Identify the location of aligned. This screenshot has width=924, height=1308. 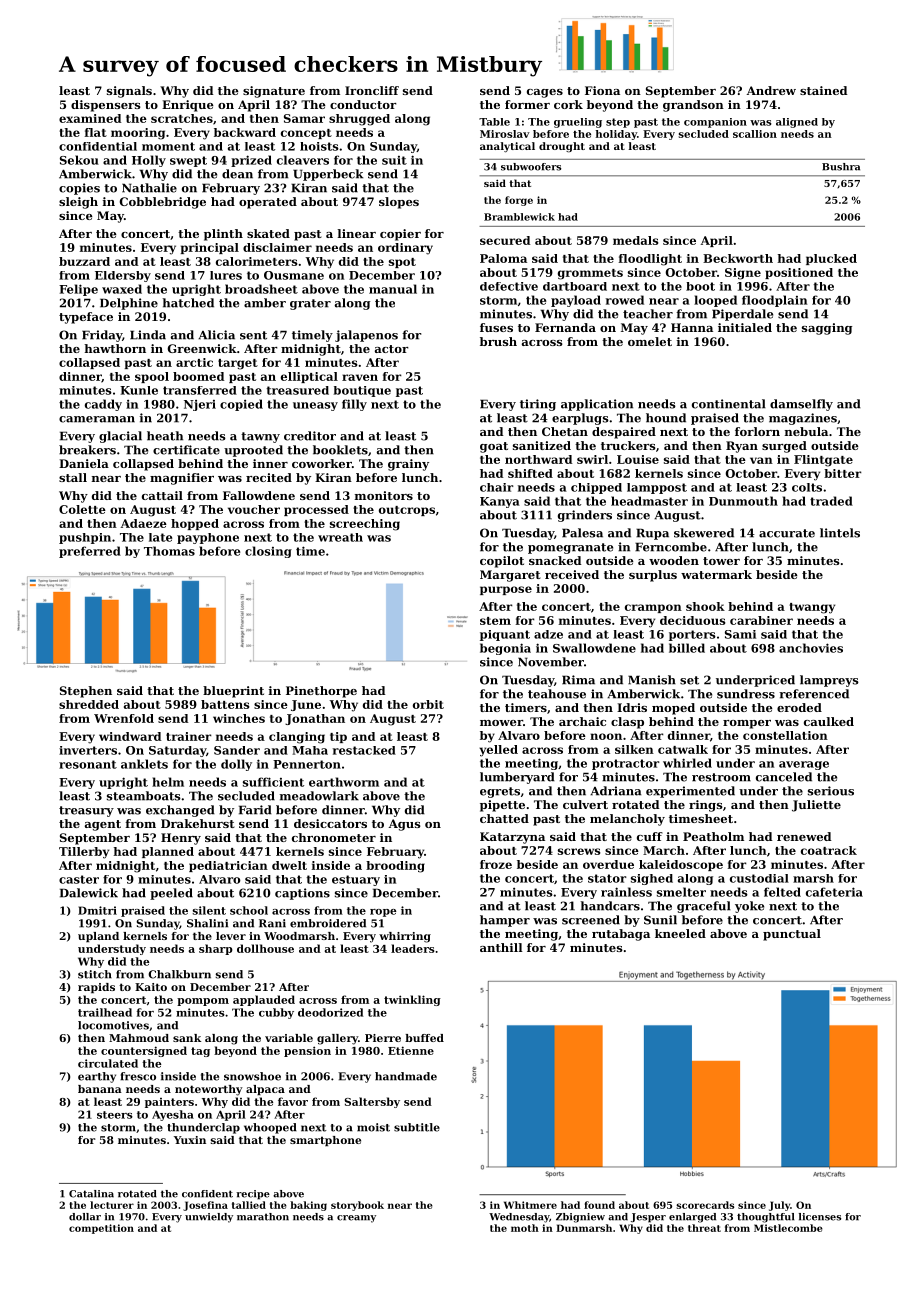
(797, 123).
